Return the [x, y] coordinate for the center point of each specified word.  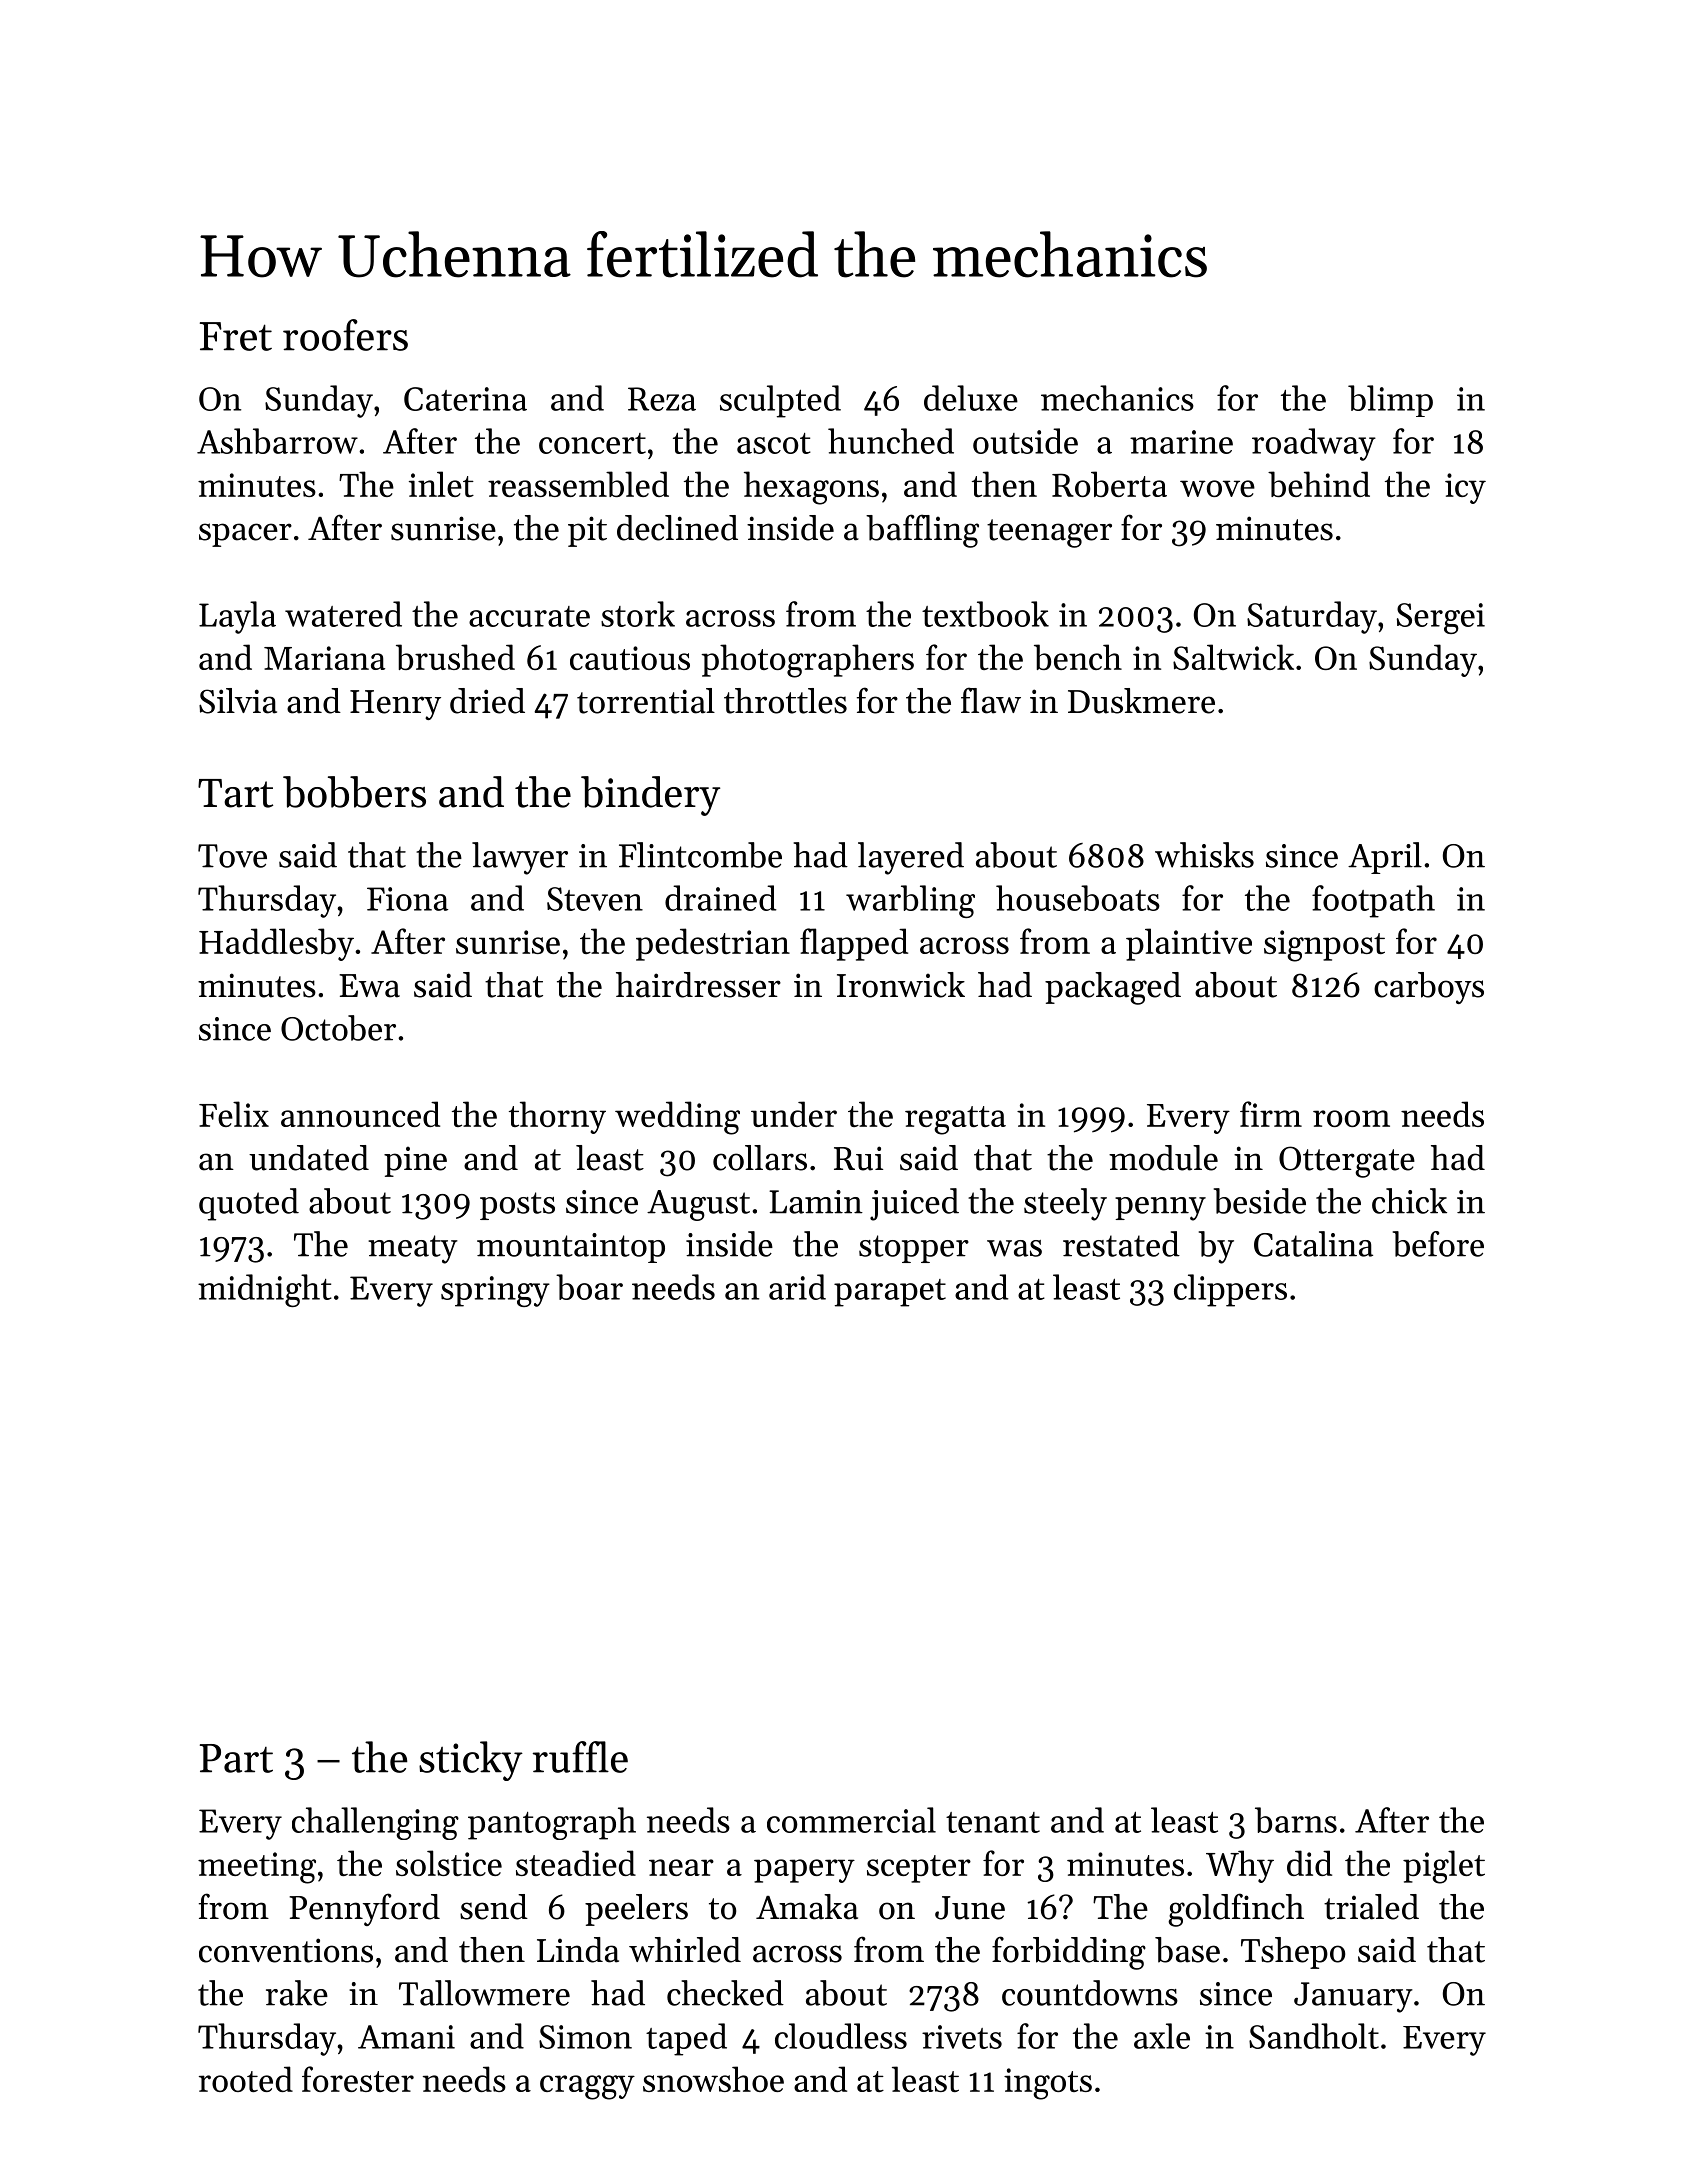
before [1438, 1244]
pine [415, 1161]
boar [589, 1287]
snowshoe [713, 2079]
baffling [922, 531]
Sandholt [1314, 2036]
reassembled [578, 484]
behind [1319, 484]
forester [358, 2079]
